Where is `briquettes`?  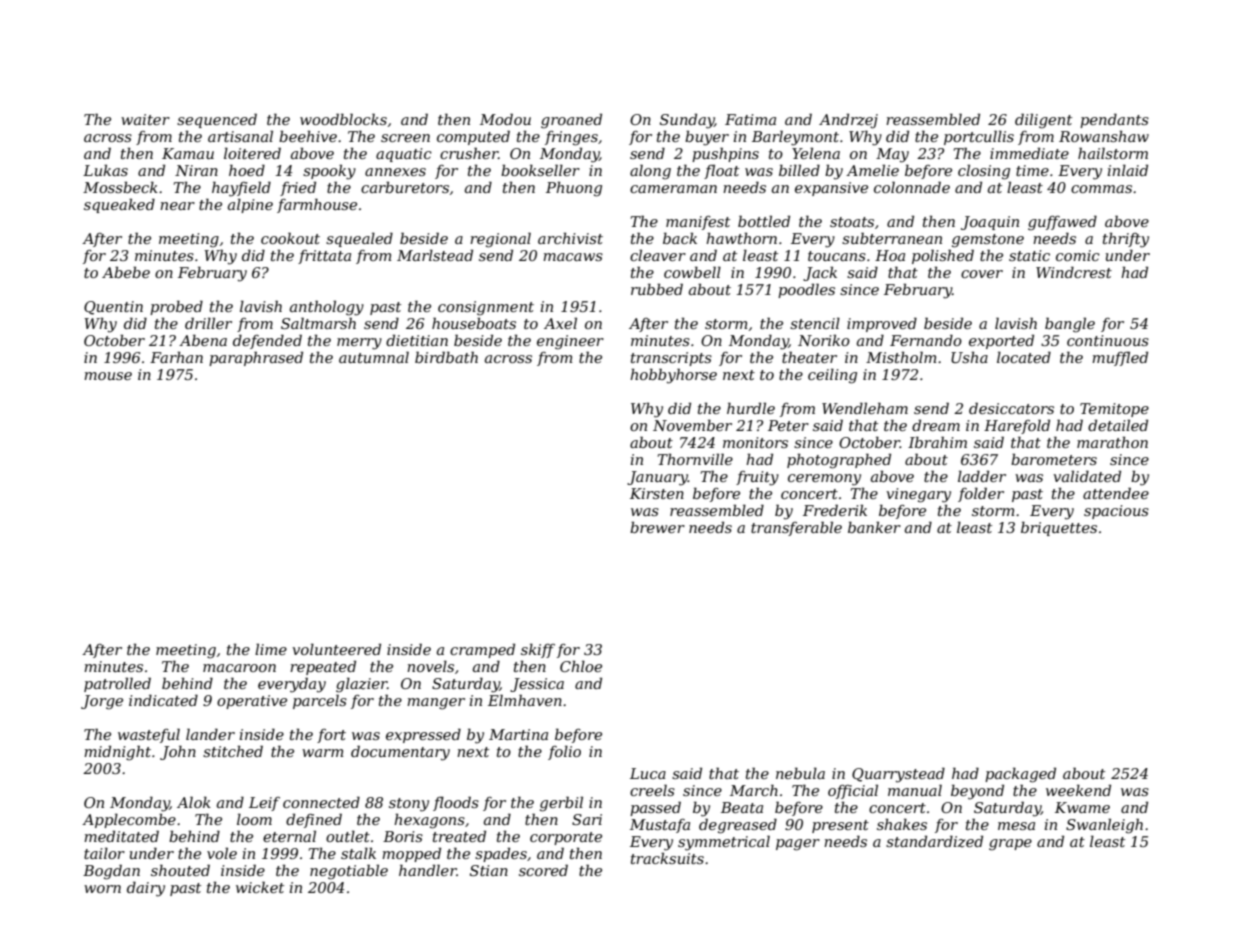 briquettes is located at coordinates (1059, 528).
